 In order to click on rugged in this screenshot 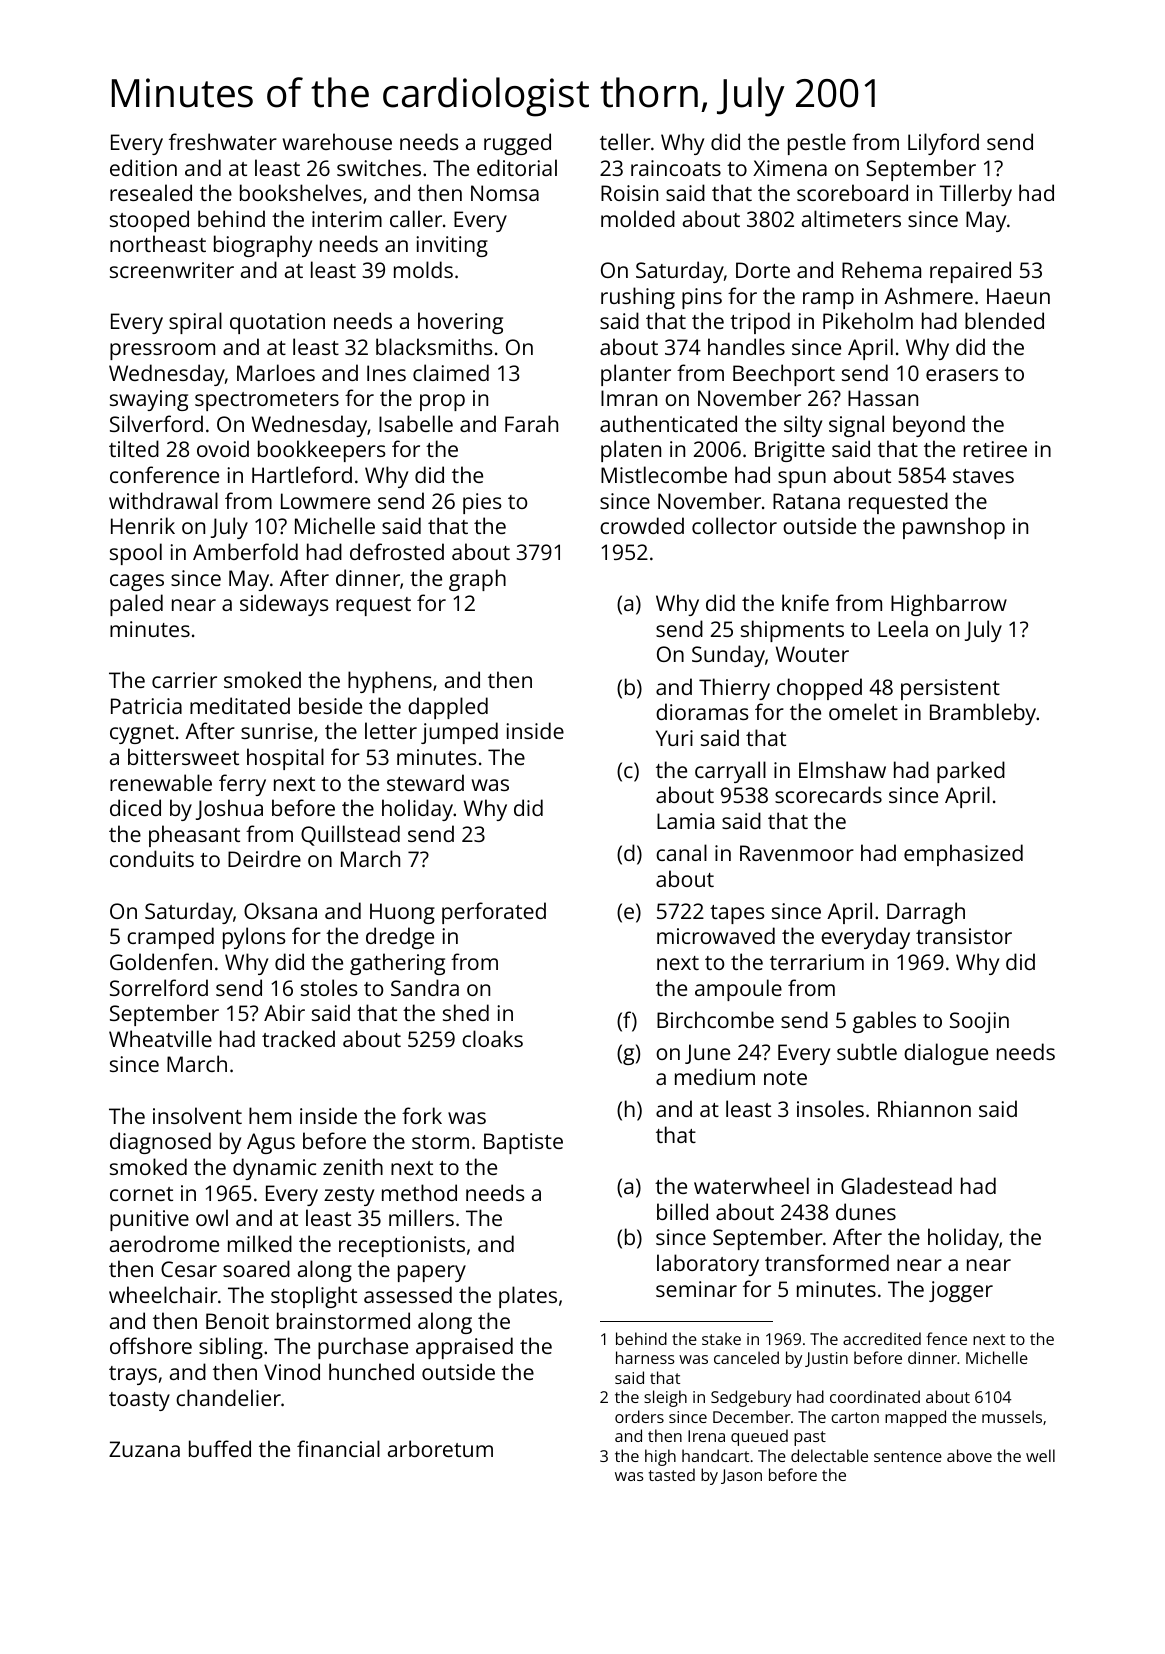, I will do `click(517, 144)`.
